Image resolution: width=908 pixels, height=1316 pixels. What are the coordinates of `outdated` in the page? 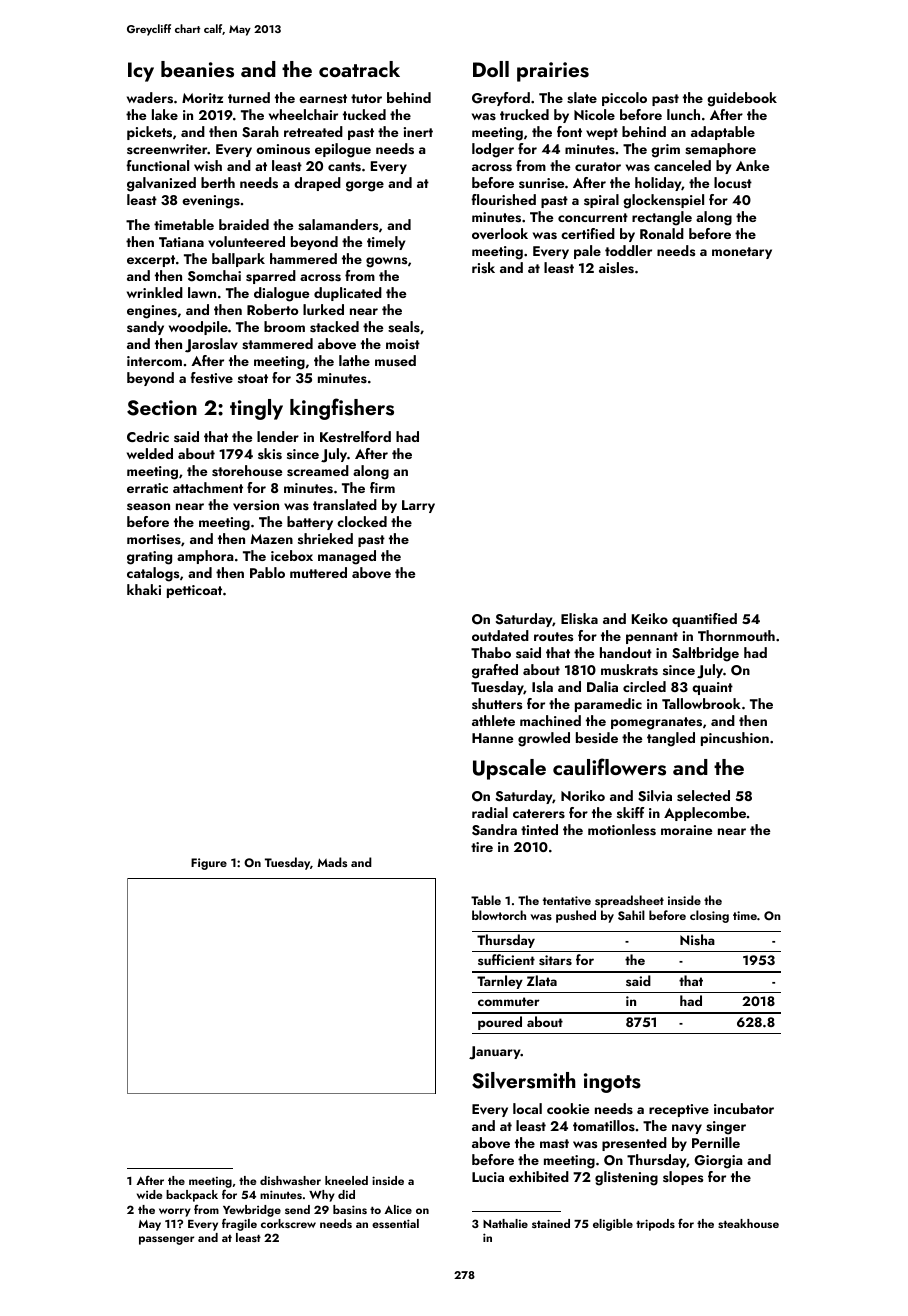 It's located at (500, 635).
